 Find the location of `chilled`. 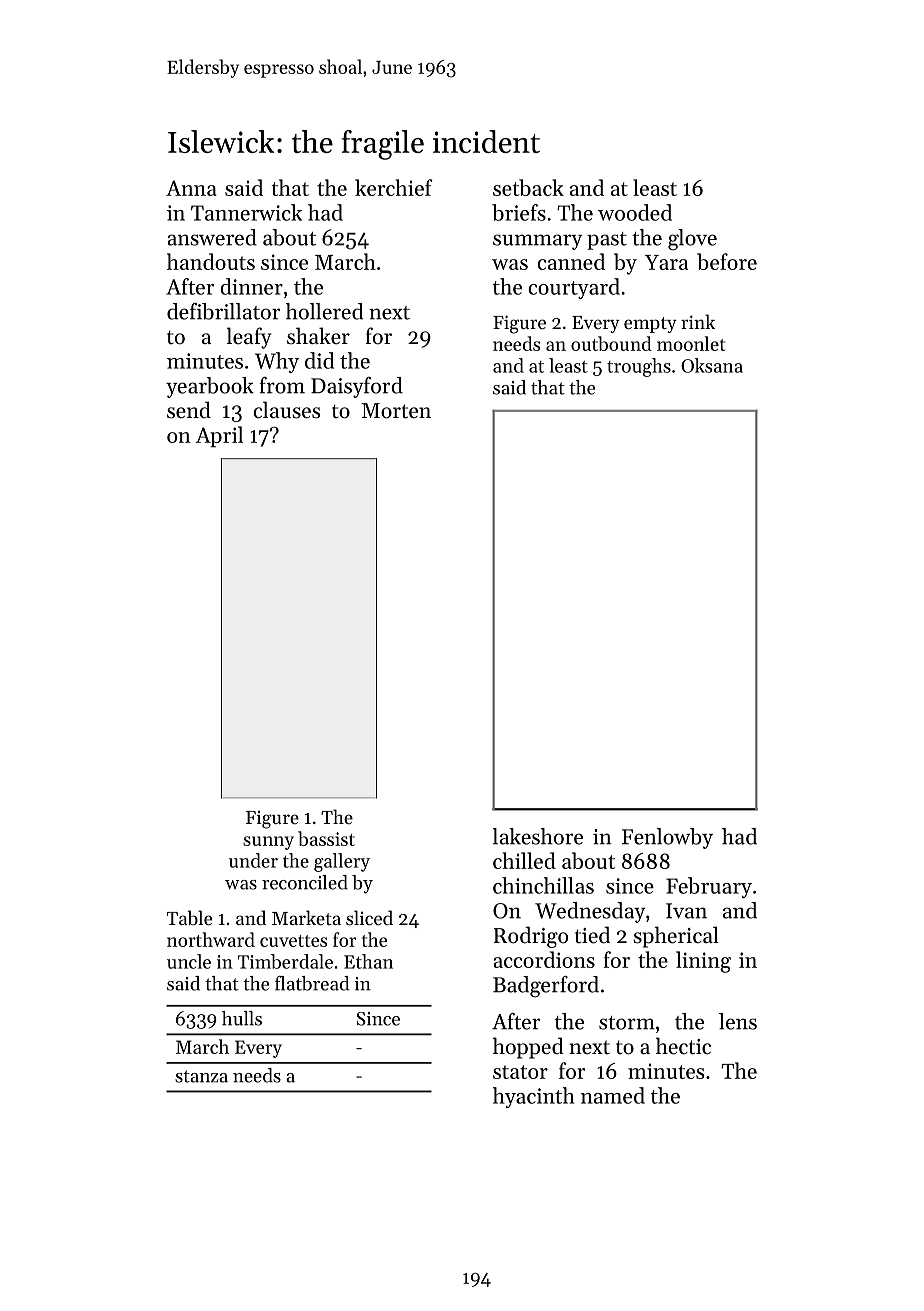

chilled is located at coordinates (524, 860).
